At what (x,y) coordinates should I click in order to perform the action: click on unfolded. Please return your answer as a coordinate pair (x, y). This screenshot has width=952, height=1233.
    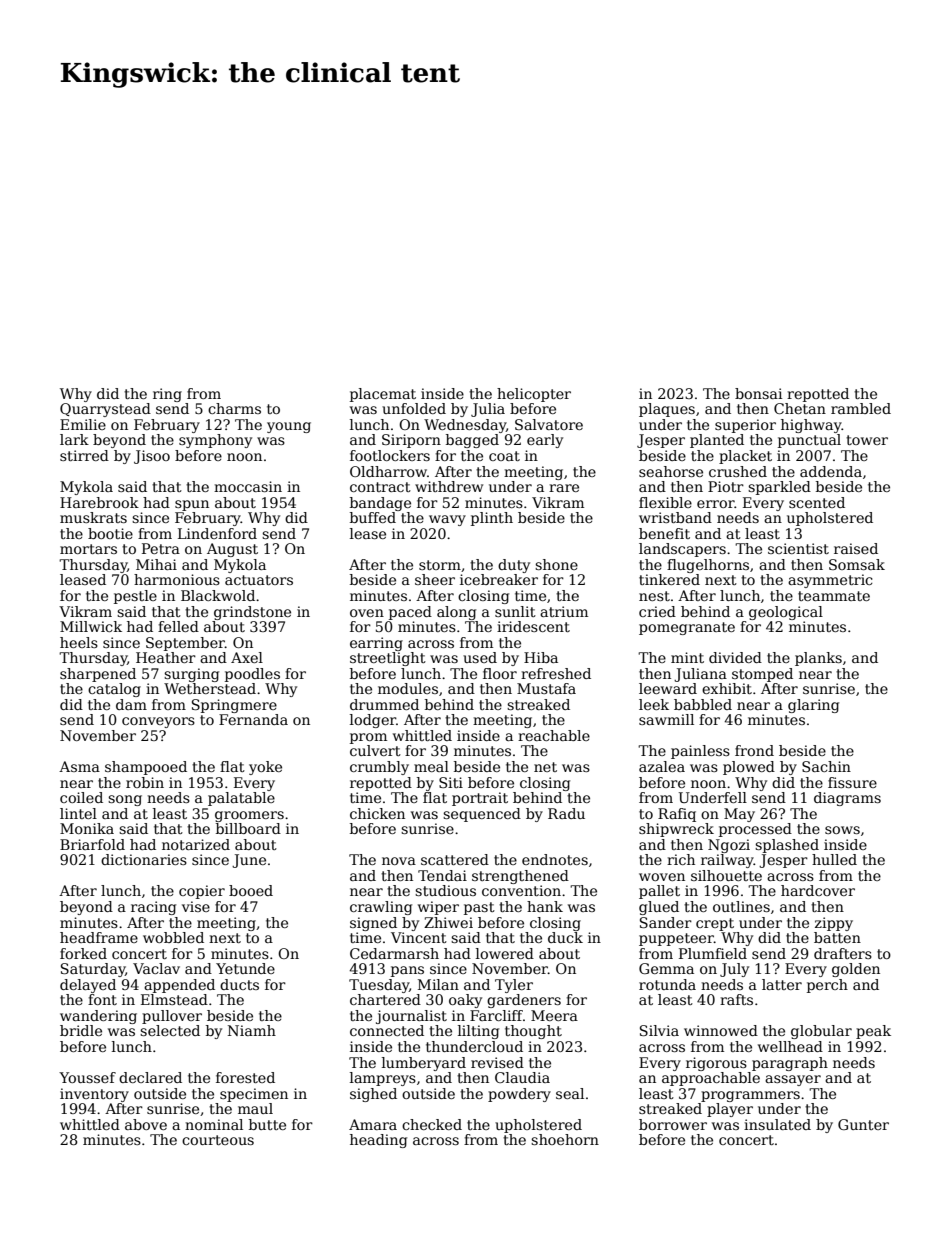
    Looking at the image, I should click on (414, 408).
